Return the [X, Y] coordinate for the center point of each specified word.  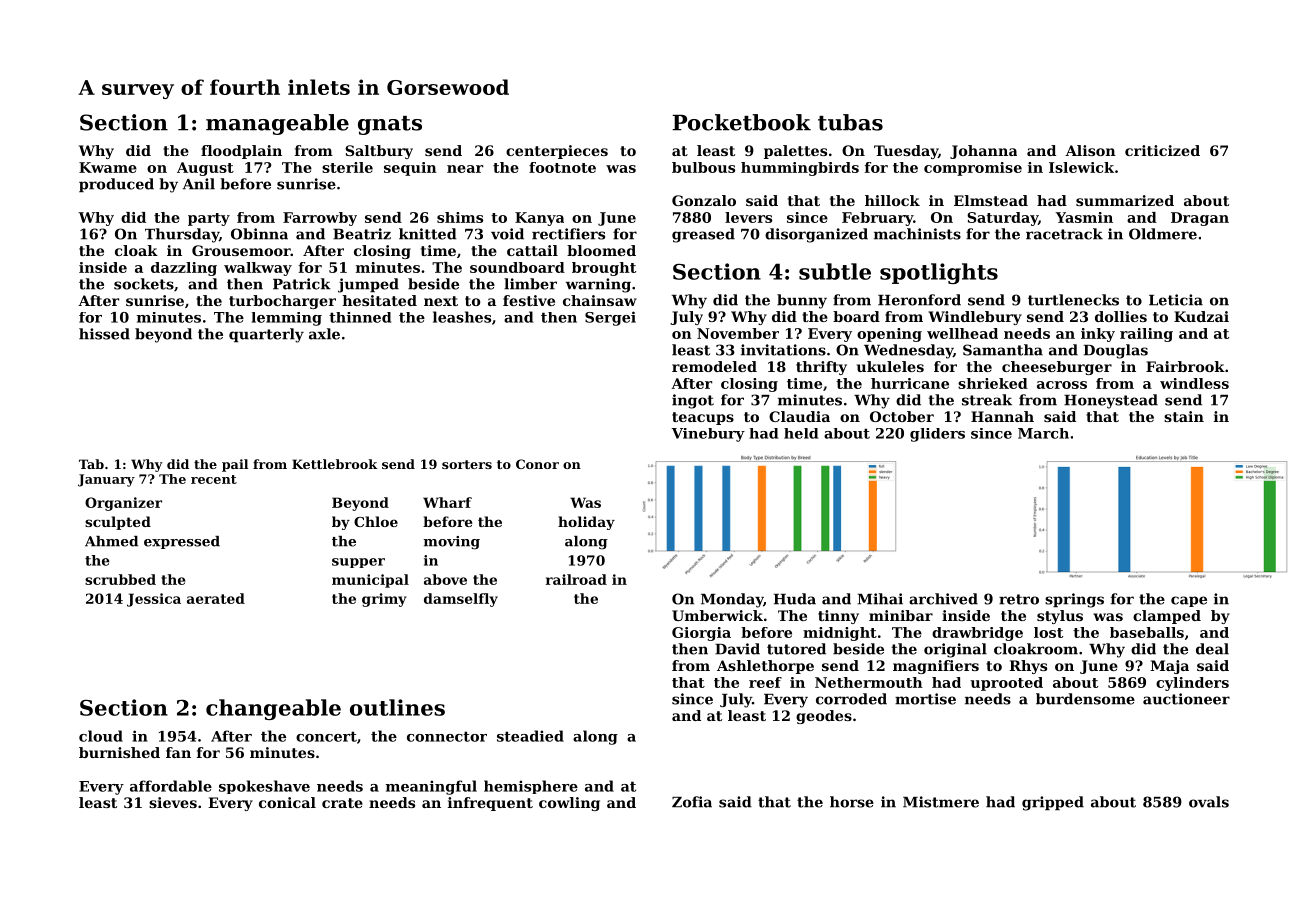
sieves [173, 802]
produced [116, 185]
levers [748, 217]
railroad [576, 579]
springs [1074, 600]
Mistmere [941, 802]
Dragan [1200, 219]
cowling [569, 804]
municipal [370, 581]
